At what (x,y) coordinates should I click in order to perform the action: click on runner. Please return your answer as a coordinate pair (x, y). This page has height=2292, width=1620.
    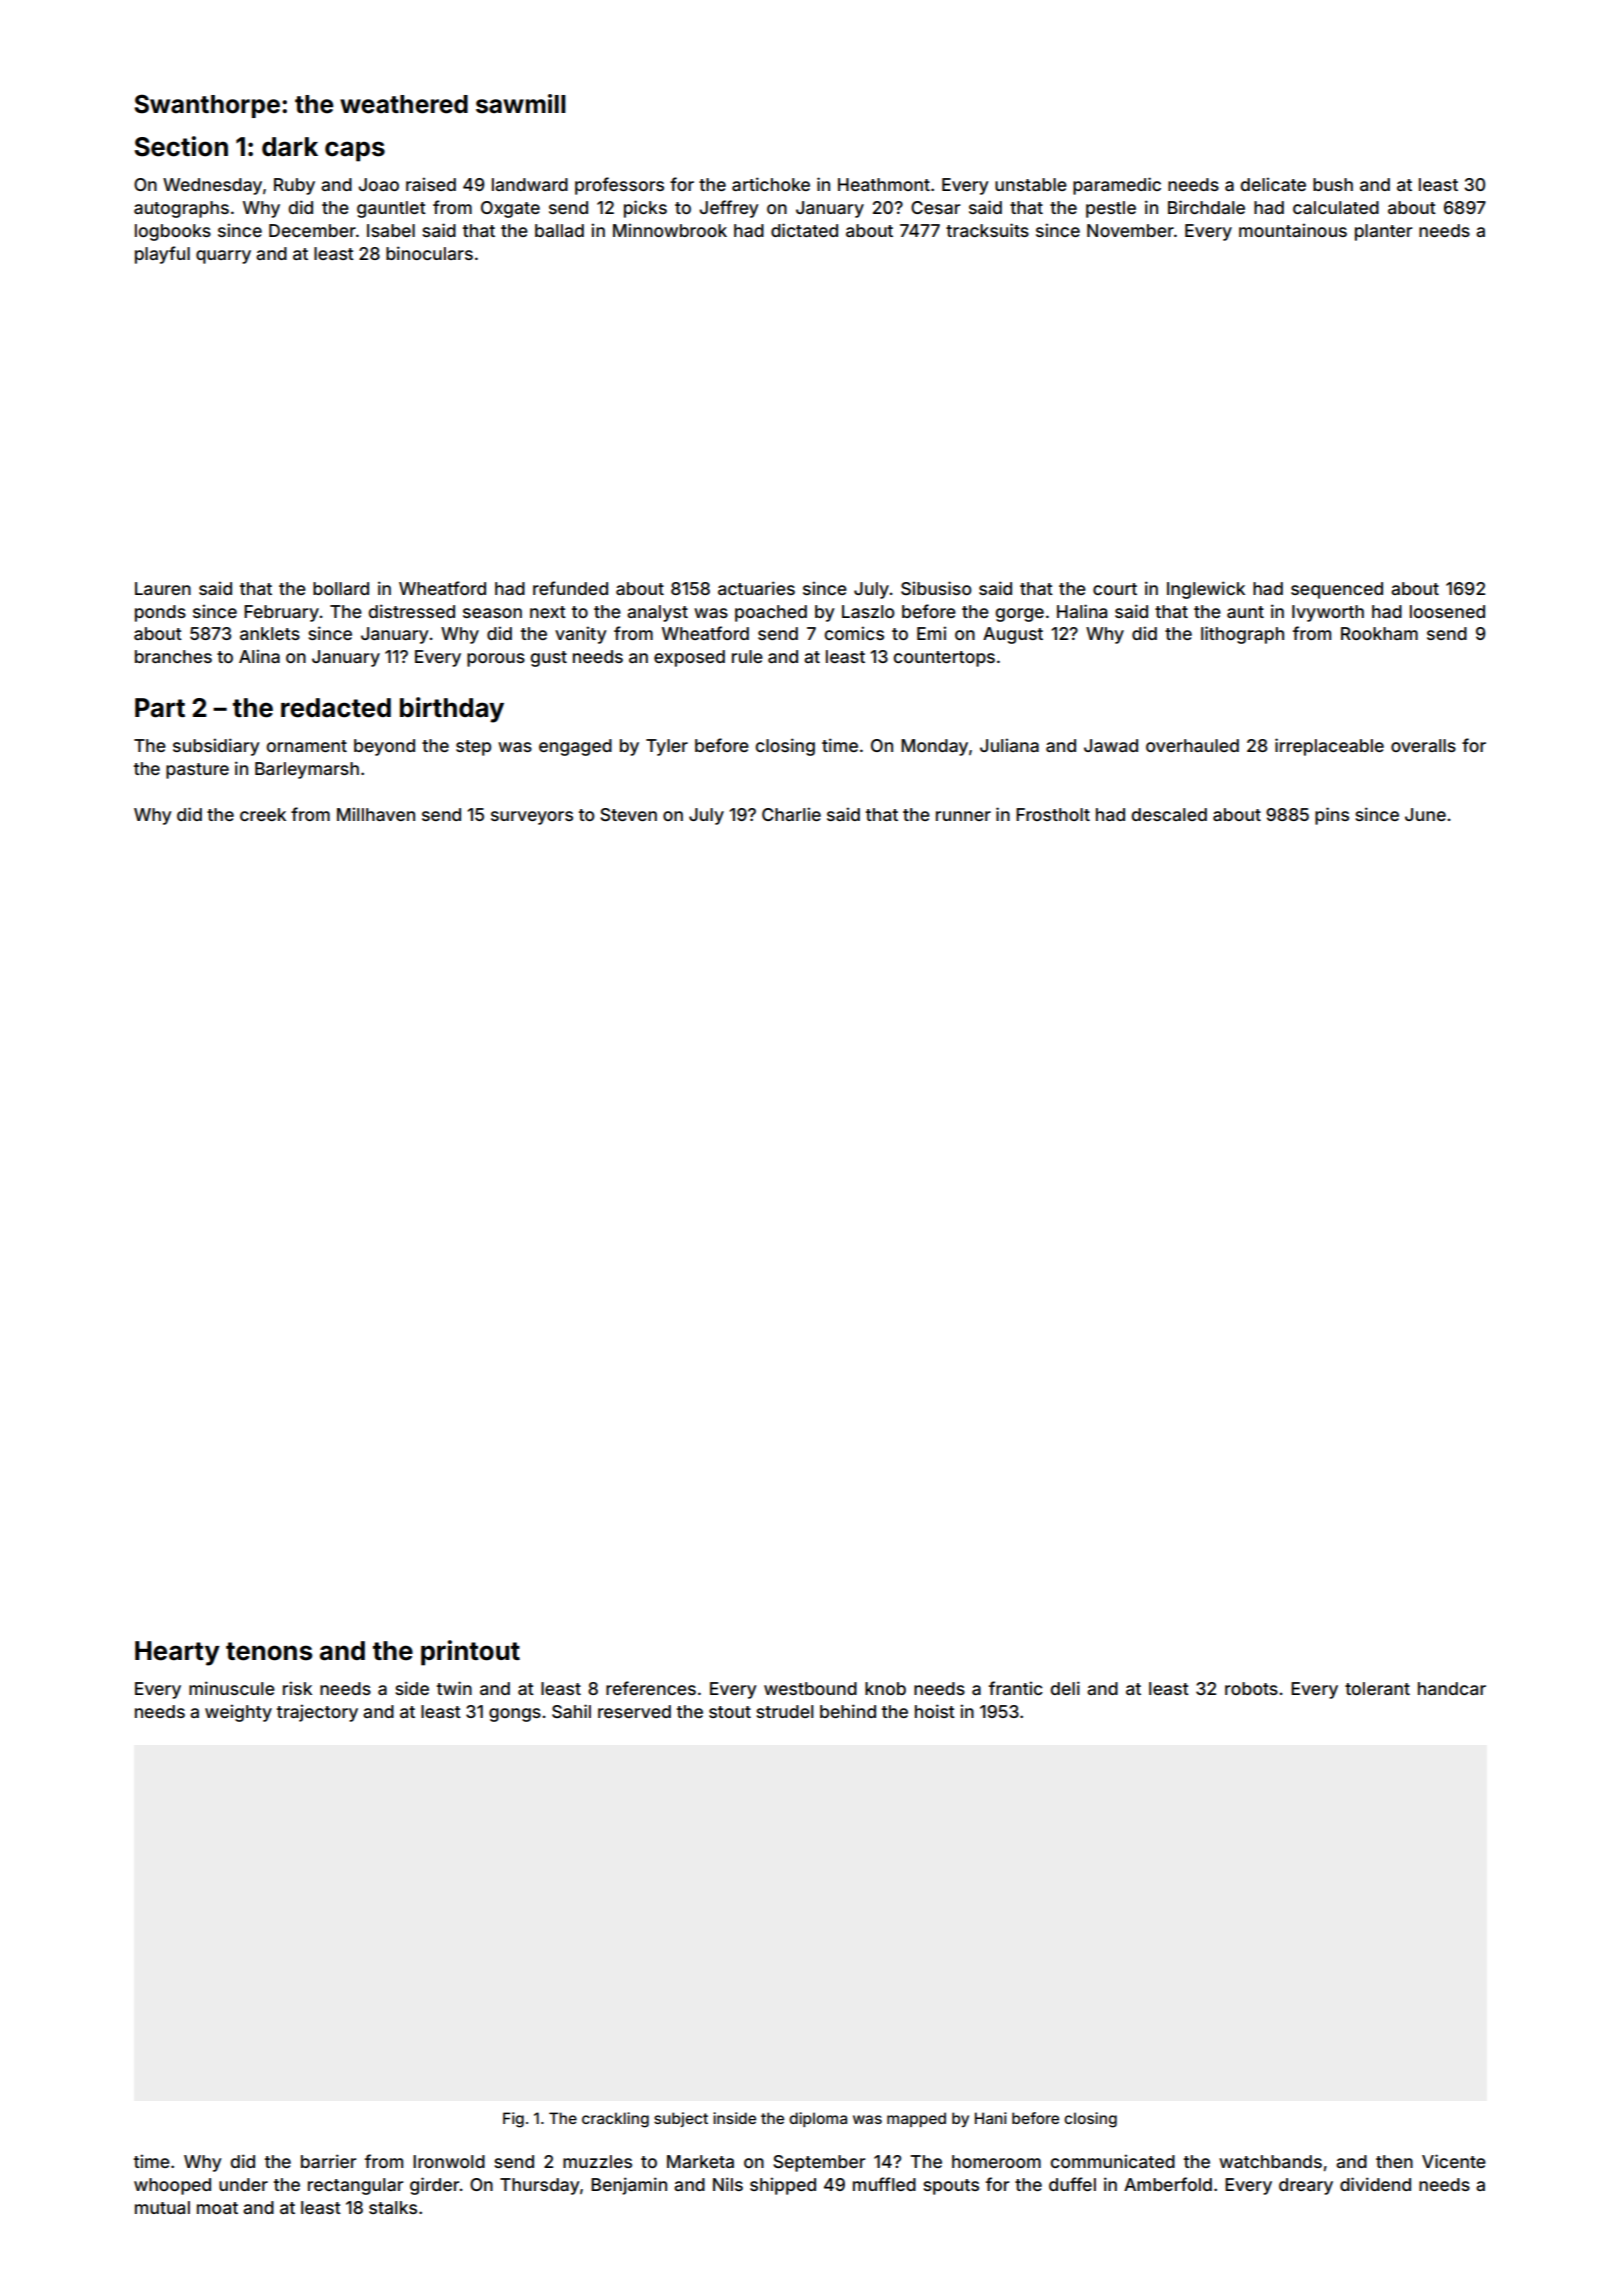
    Looking at the image, I should click on (963, 816).
